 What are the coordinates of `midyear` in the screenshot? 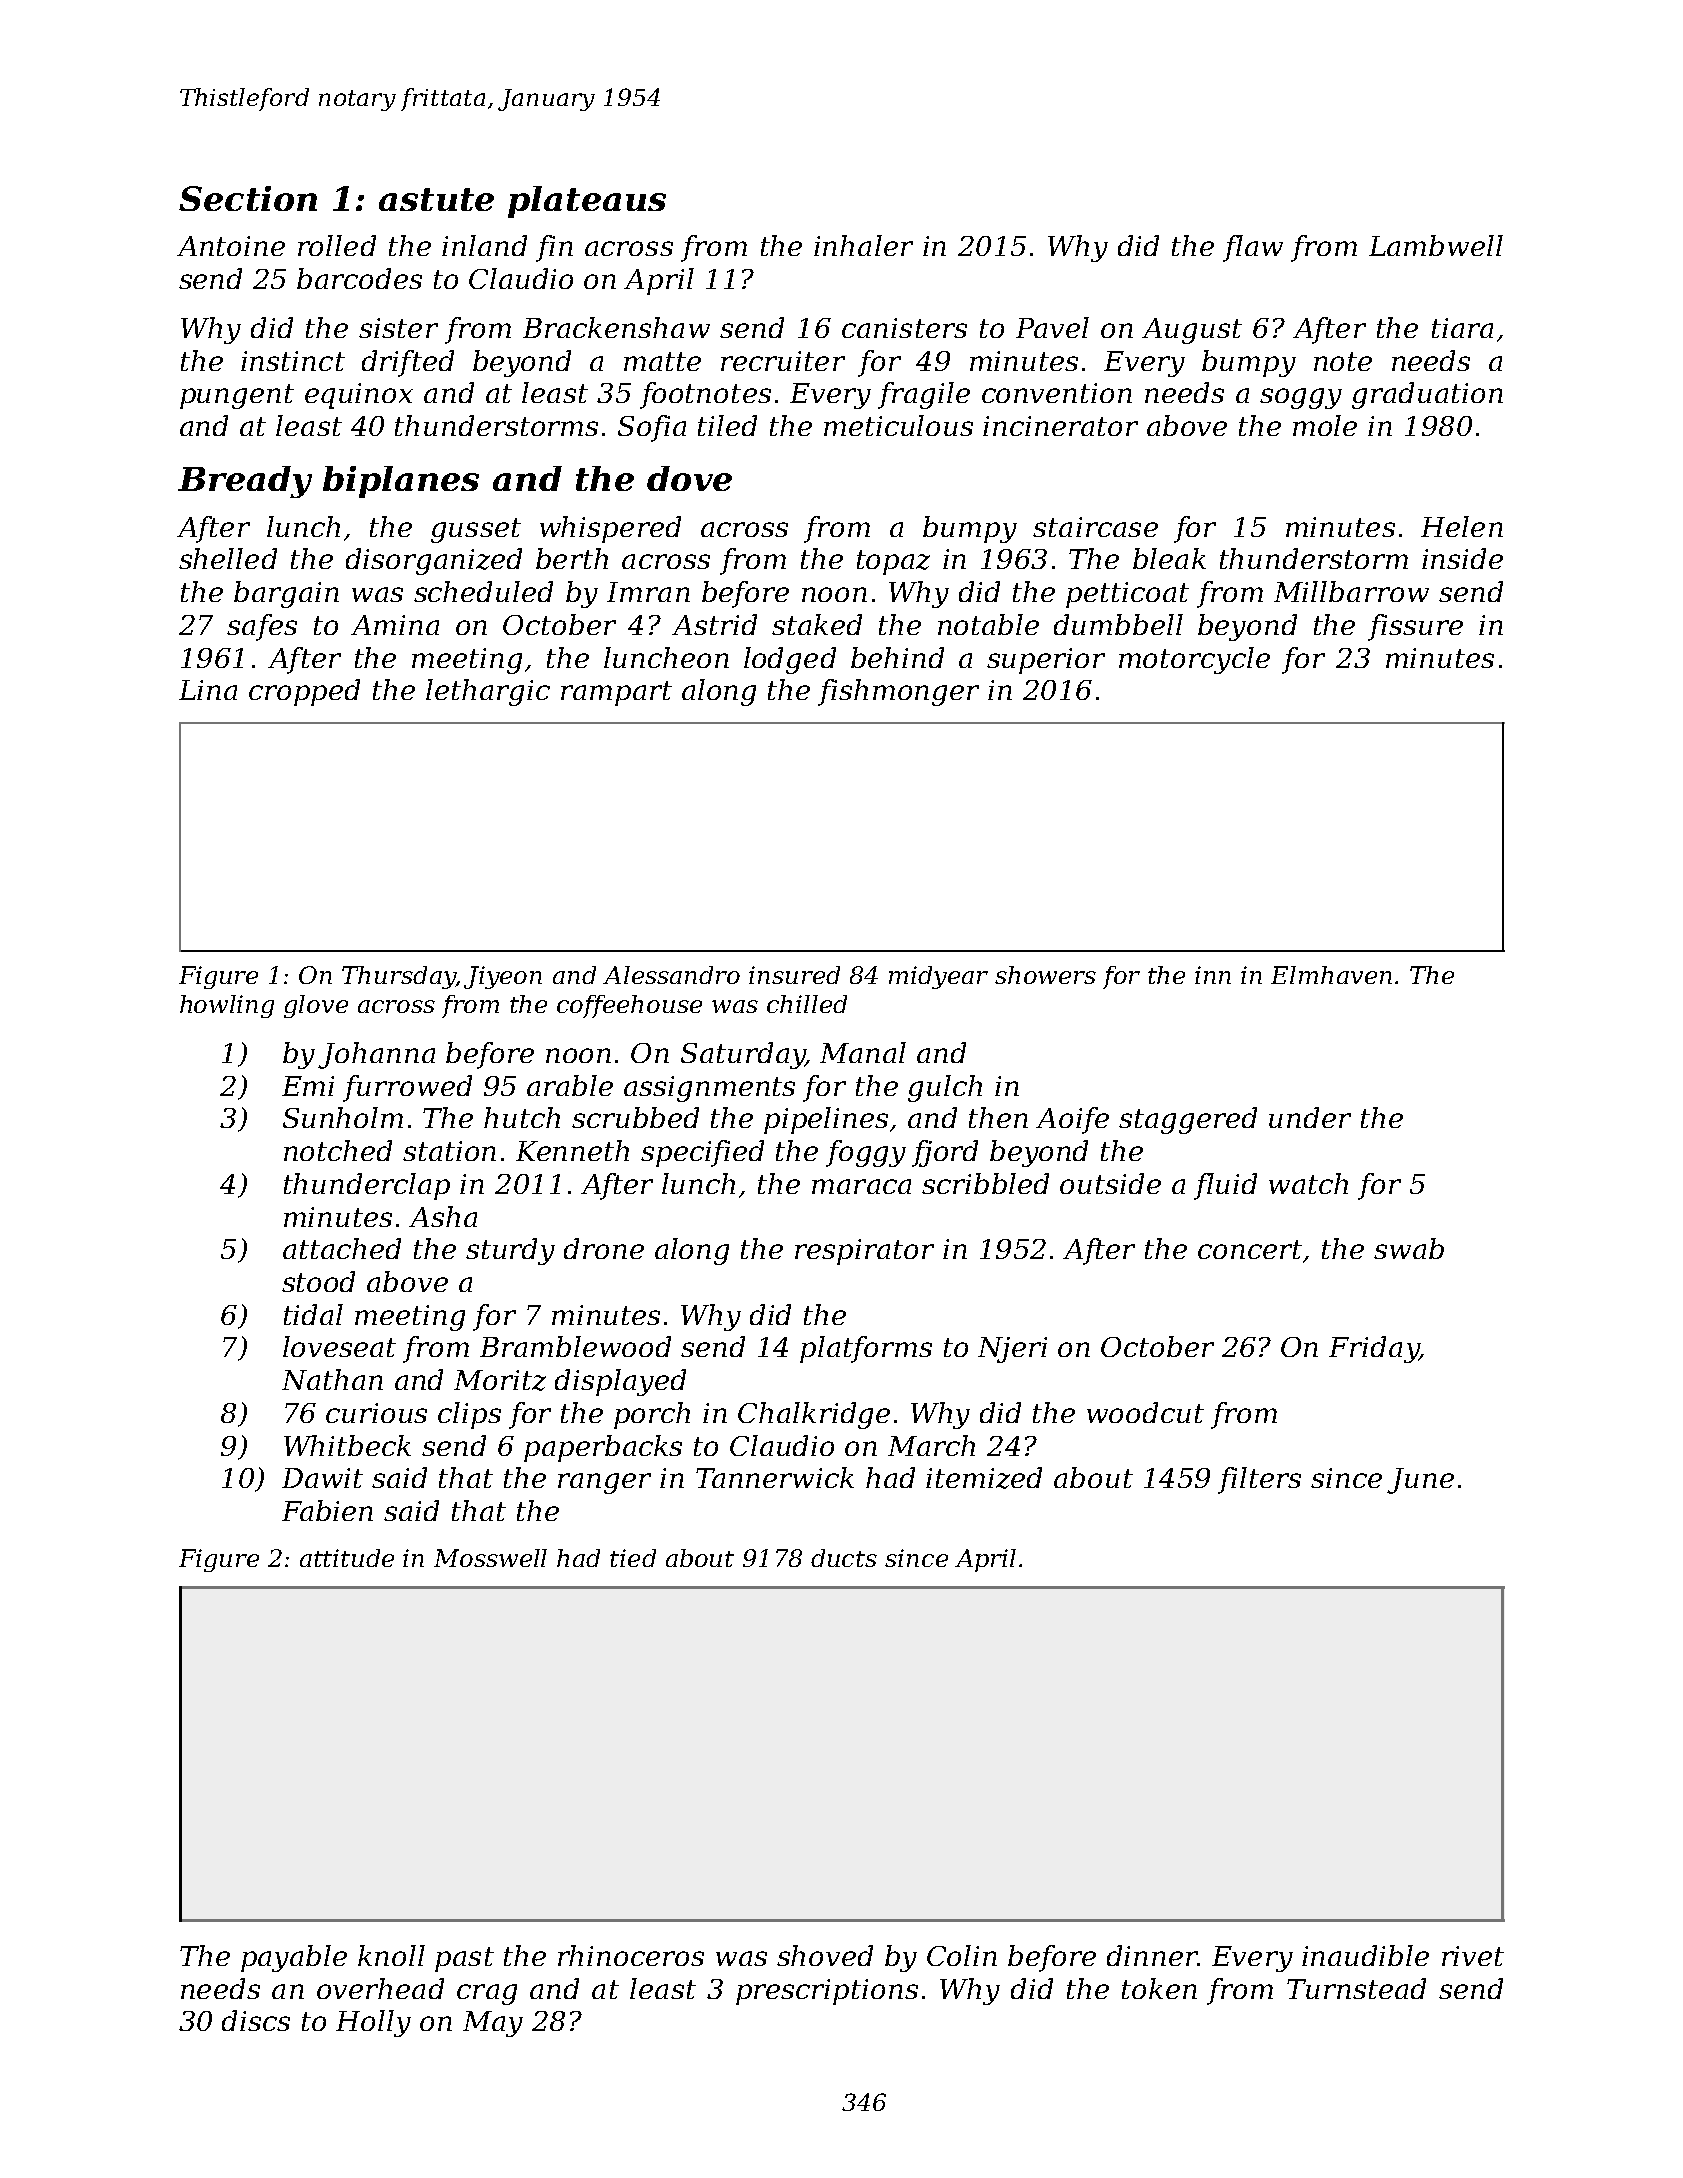 It's located at (938, 977).
